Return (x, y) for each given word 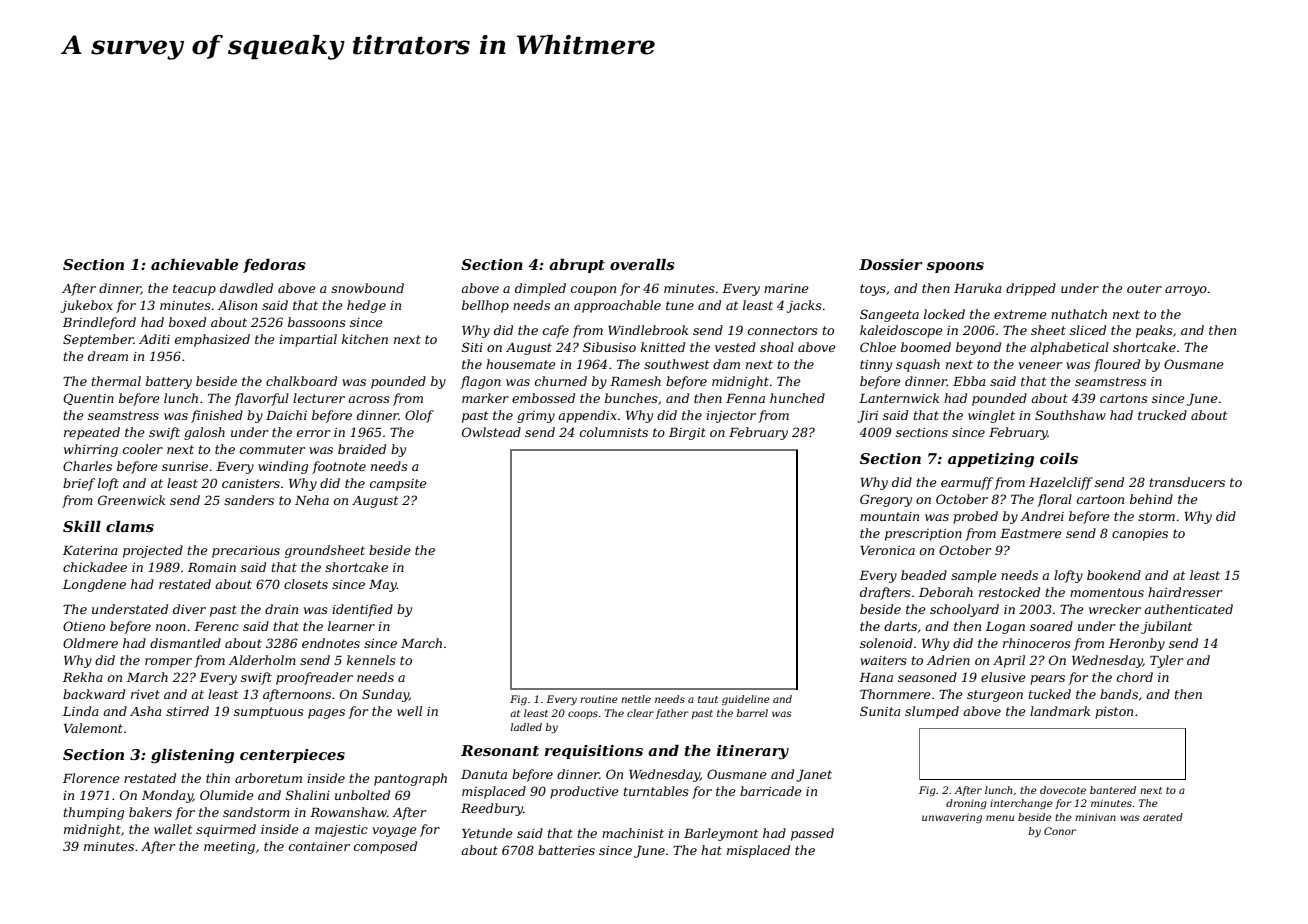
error (313, 433)
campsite (398, 485)
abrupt (577, 265)
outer (1144, 288)
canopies (1140, 535)
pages (326, 714)
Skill (82, 526)
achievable (194, 264)
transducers (1187, 482)
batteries (566, 850)
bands (1119, 694)
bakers (150, 812)
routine (599, 699)
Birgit (687, 434)
